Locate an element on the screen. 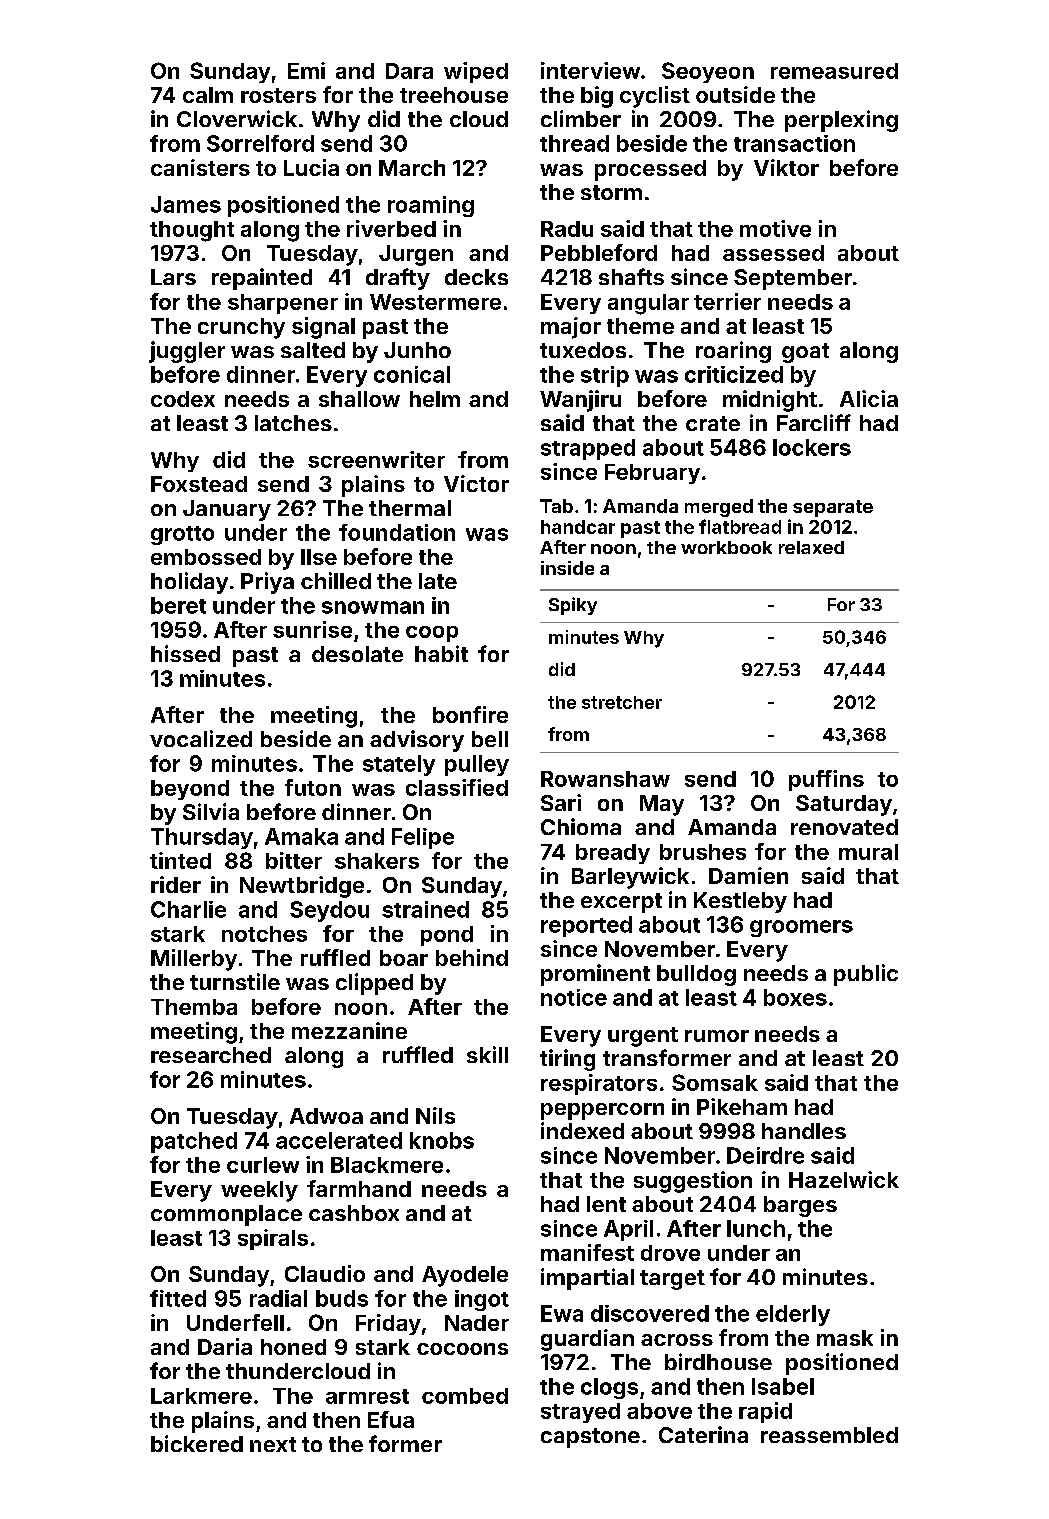 The image size is (1049, 1519). Lucia is located at coordinates (311, 167).
